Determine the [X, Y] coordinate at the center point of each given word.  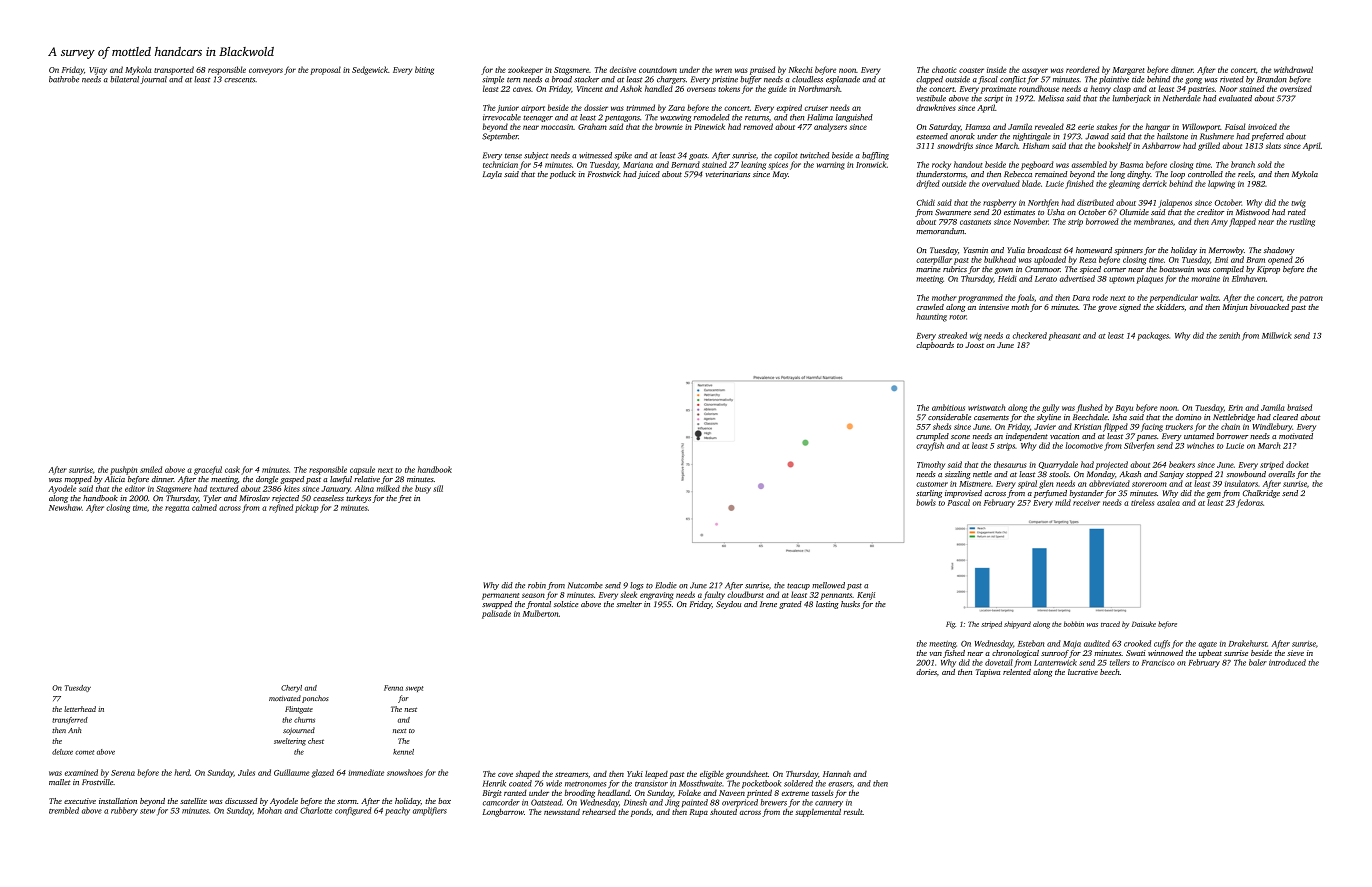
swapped [497, 605]
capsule [362, 470]
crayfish [930, 446]
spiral [1027, 484]
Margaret [1128, 71]
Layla [492, 175]
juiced [649, 175]
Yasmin [975, 250]
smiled [151, 469]
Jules [246, 772]
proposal [325, 70]
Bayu [1124, 409]
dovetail [999, 662]
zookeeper [525, 70]
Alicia [115, 479]
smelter [629, 604]
